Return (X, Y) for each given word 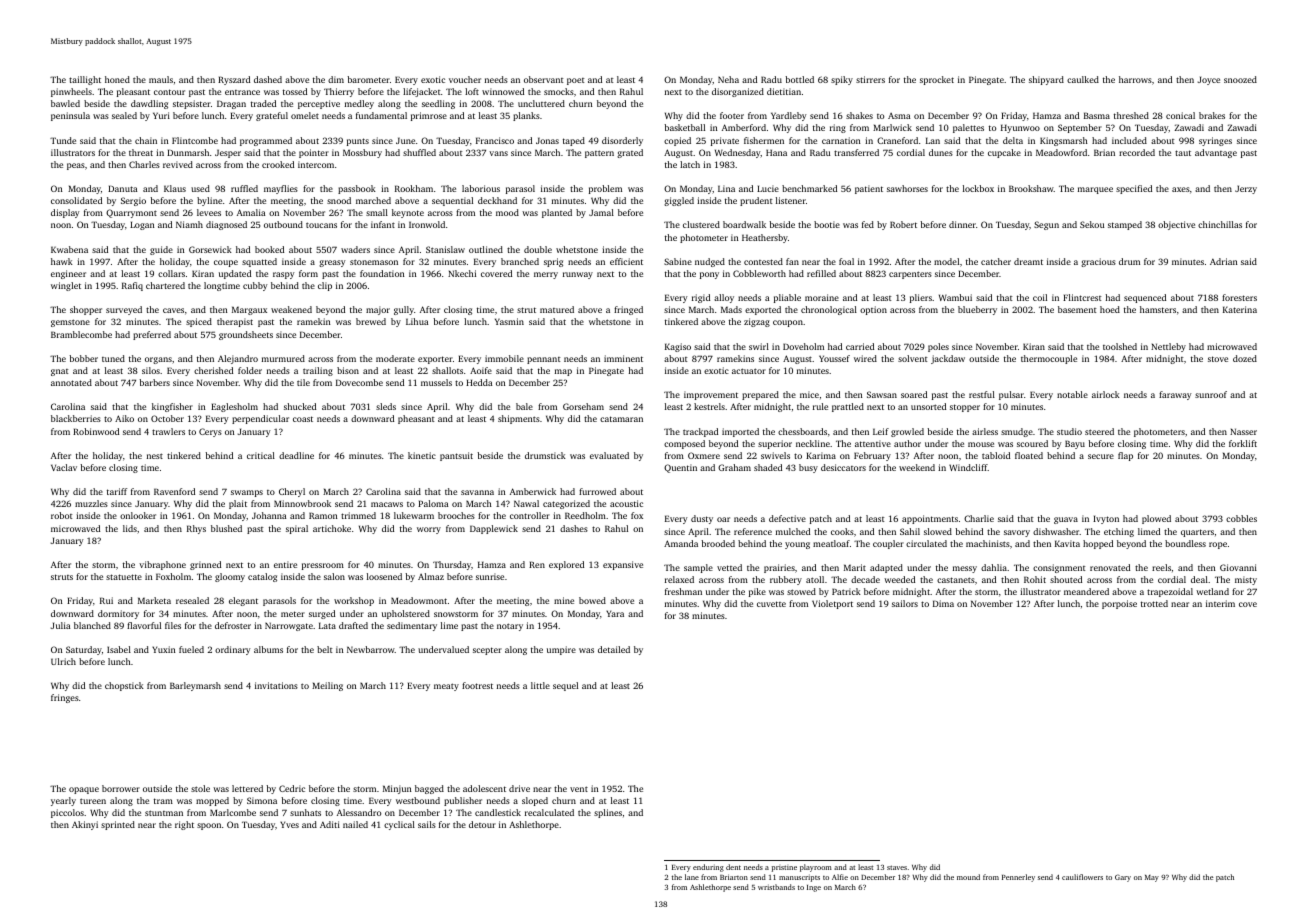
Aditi (330, 824)
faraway (1175, 395)
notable (1072, 394)
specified (1134, 189)
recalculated (549, 812)
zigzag (757, 322)
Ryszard (234, 80)
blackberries (76, 418)
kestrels (709, 406)
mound (968, 877)
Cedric (292, 788)
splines (608, 813)
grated (630, 153)
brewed (371, 321)
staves (897, 867)
